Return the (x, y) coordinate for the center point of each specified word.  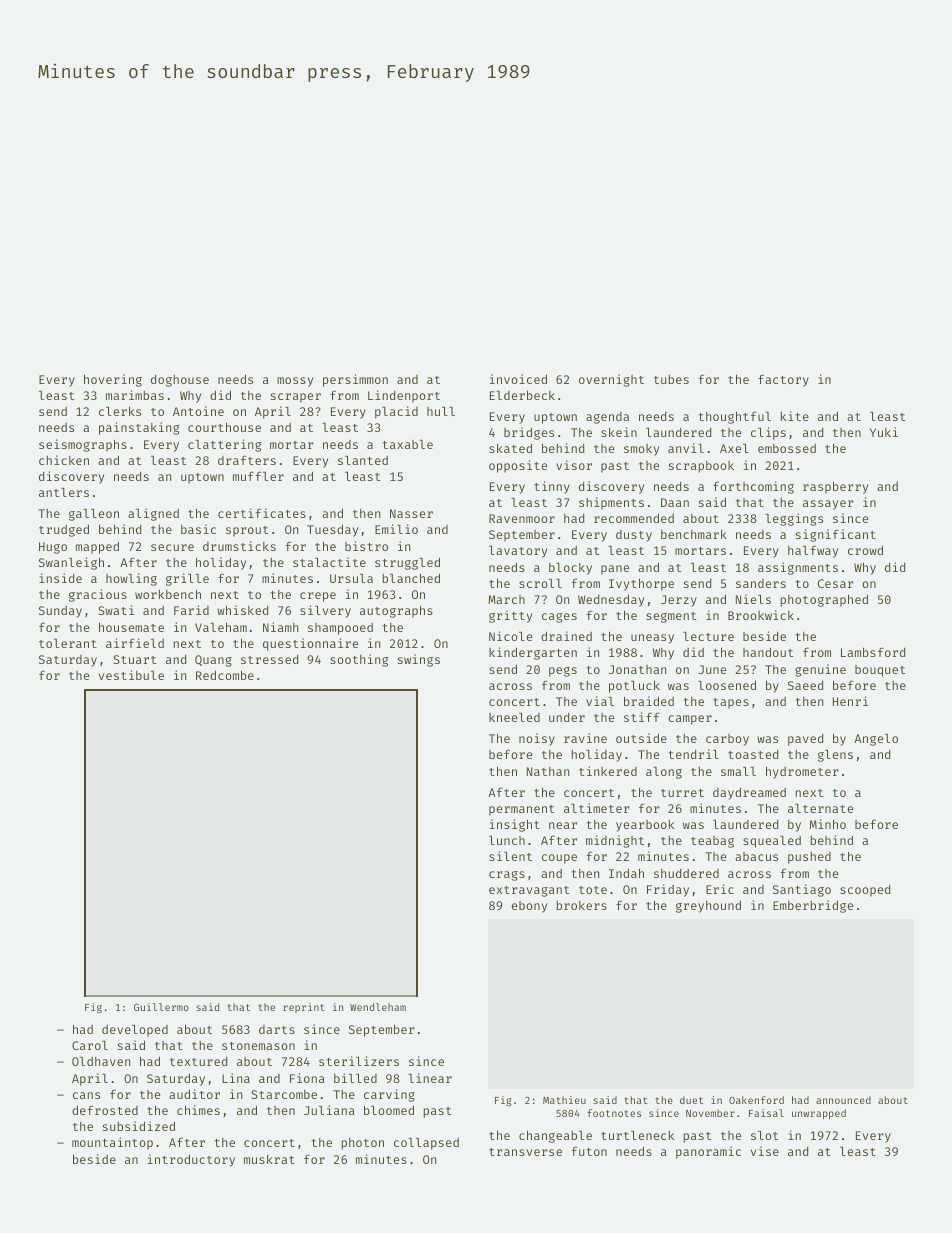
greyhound (708, 906)
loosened (727, 685)
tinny (552, 487)
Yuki (884, 432)
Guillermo (161, 1007)
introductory (191, 1160)
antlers (64, 492)
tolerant (68, 643)
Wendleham (378, 1007)
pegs (563, 672)
